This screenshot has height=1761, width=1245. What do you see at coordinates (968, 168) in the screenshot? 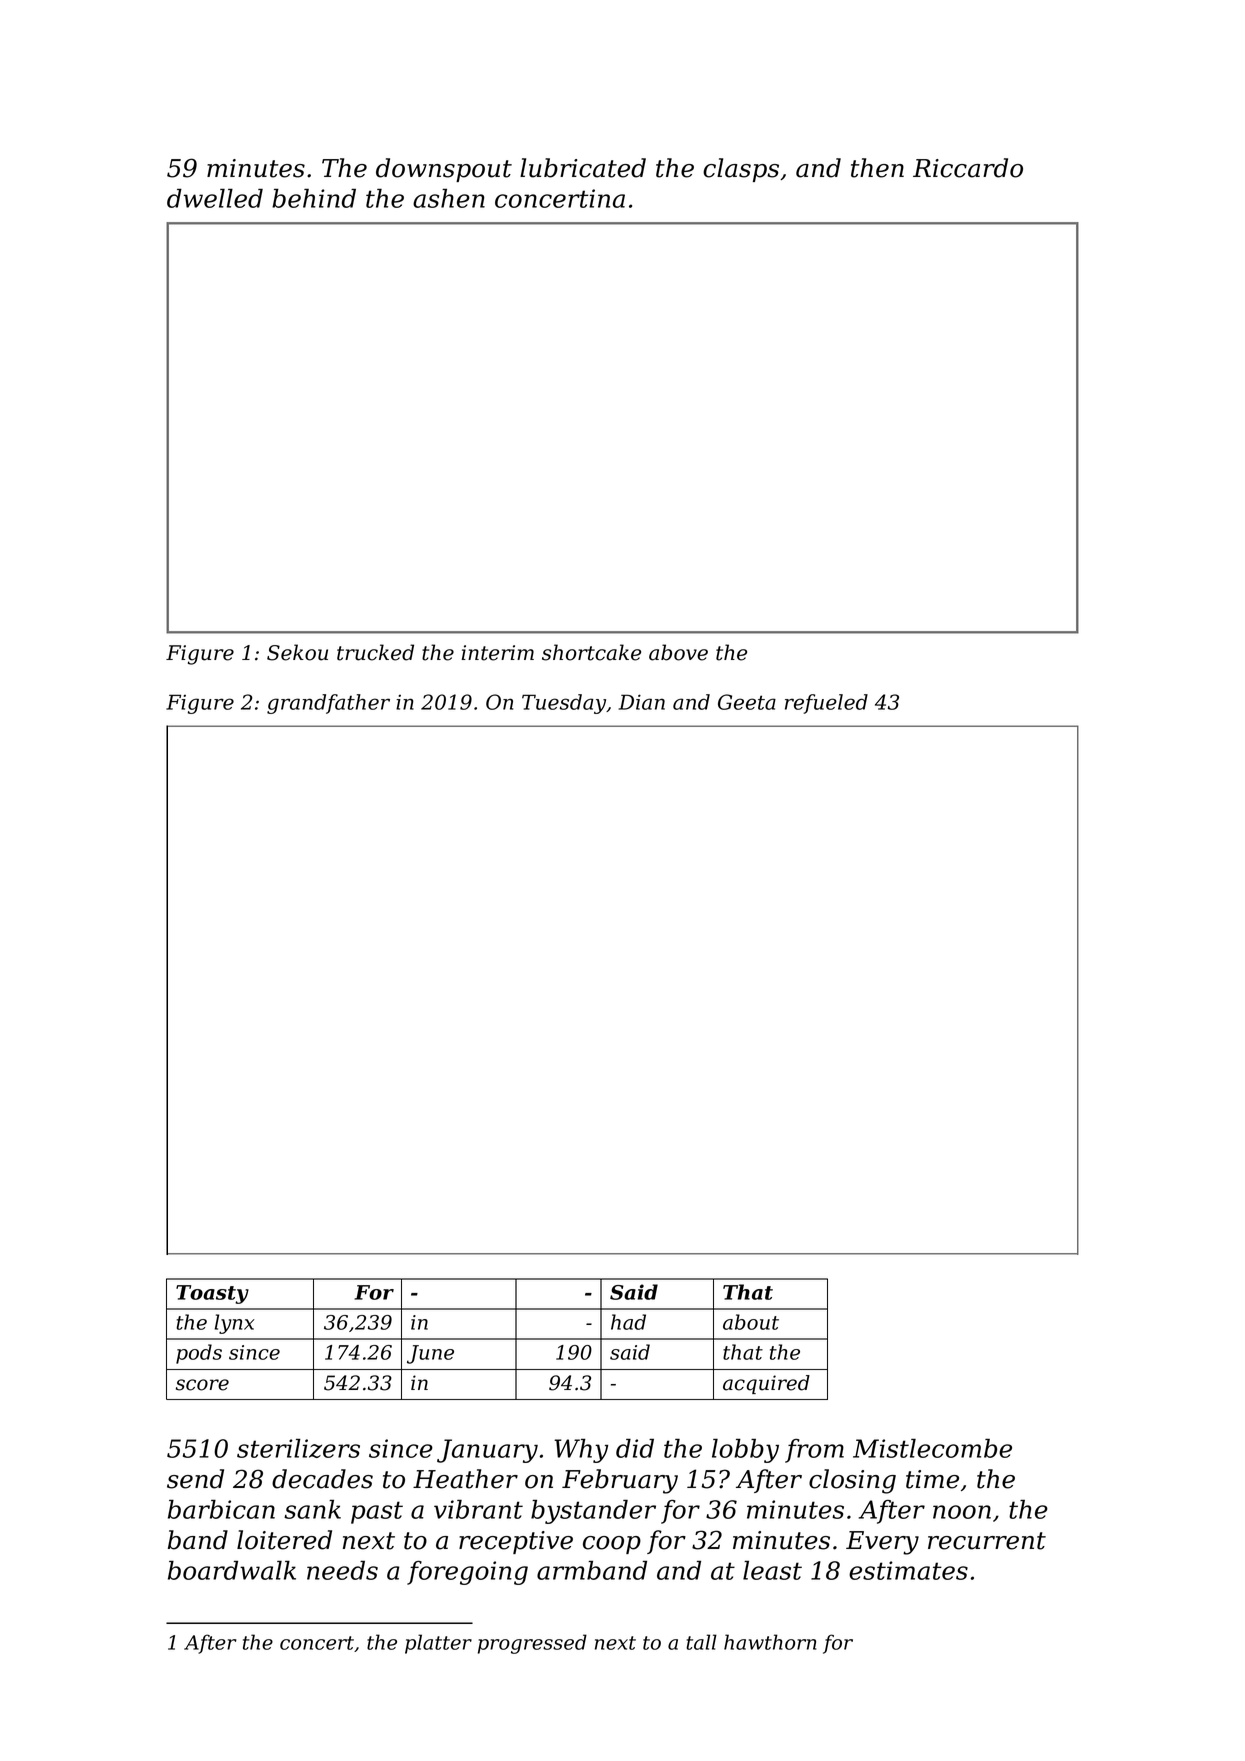
I see `Riccardo` at bounding box center [968, 168].
